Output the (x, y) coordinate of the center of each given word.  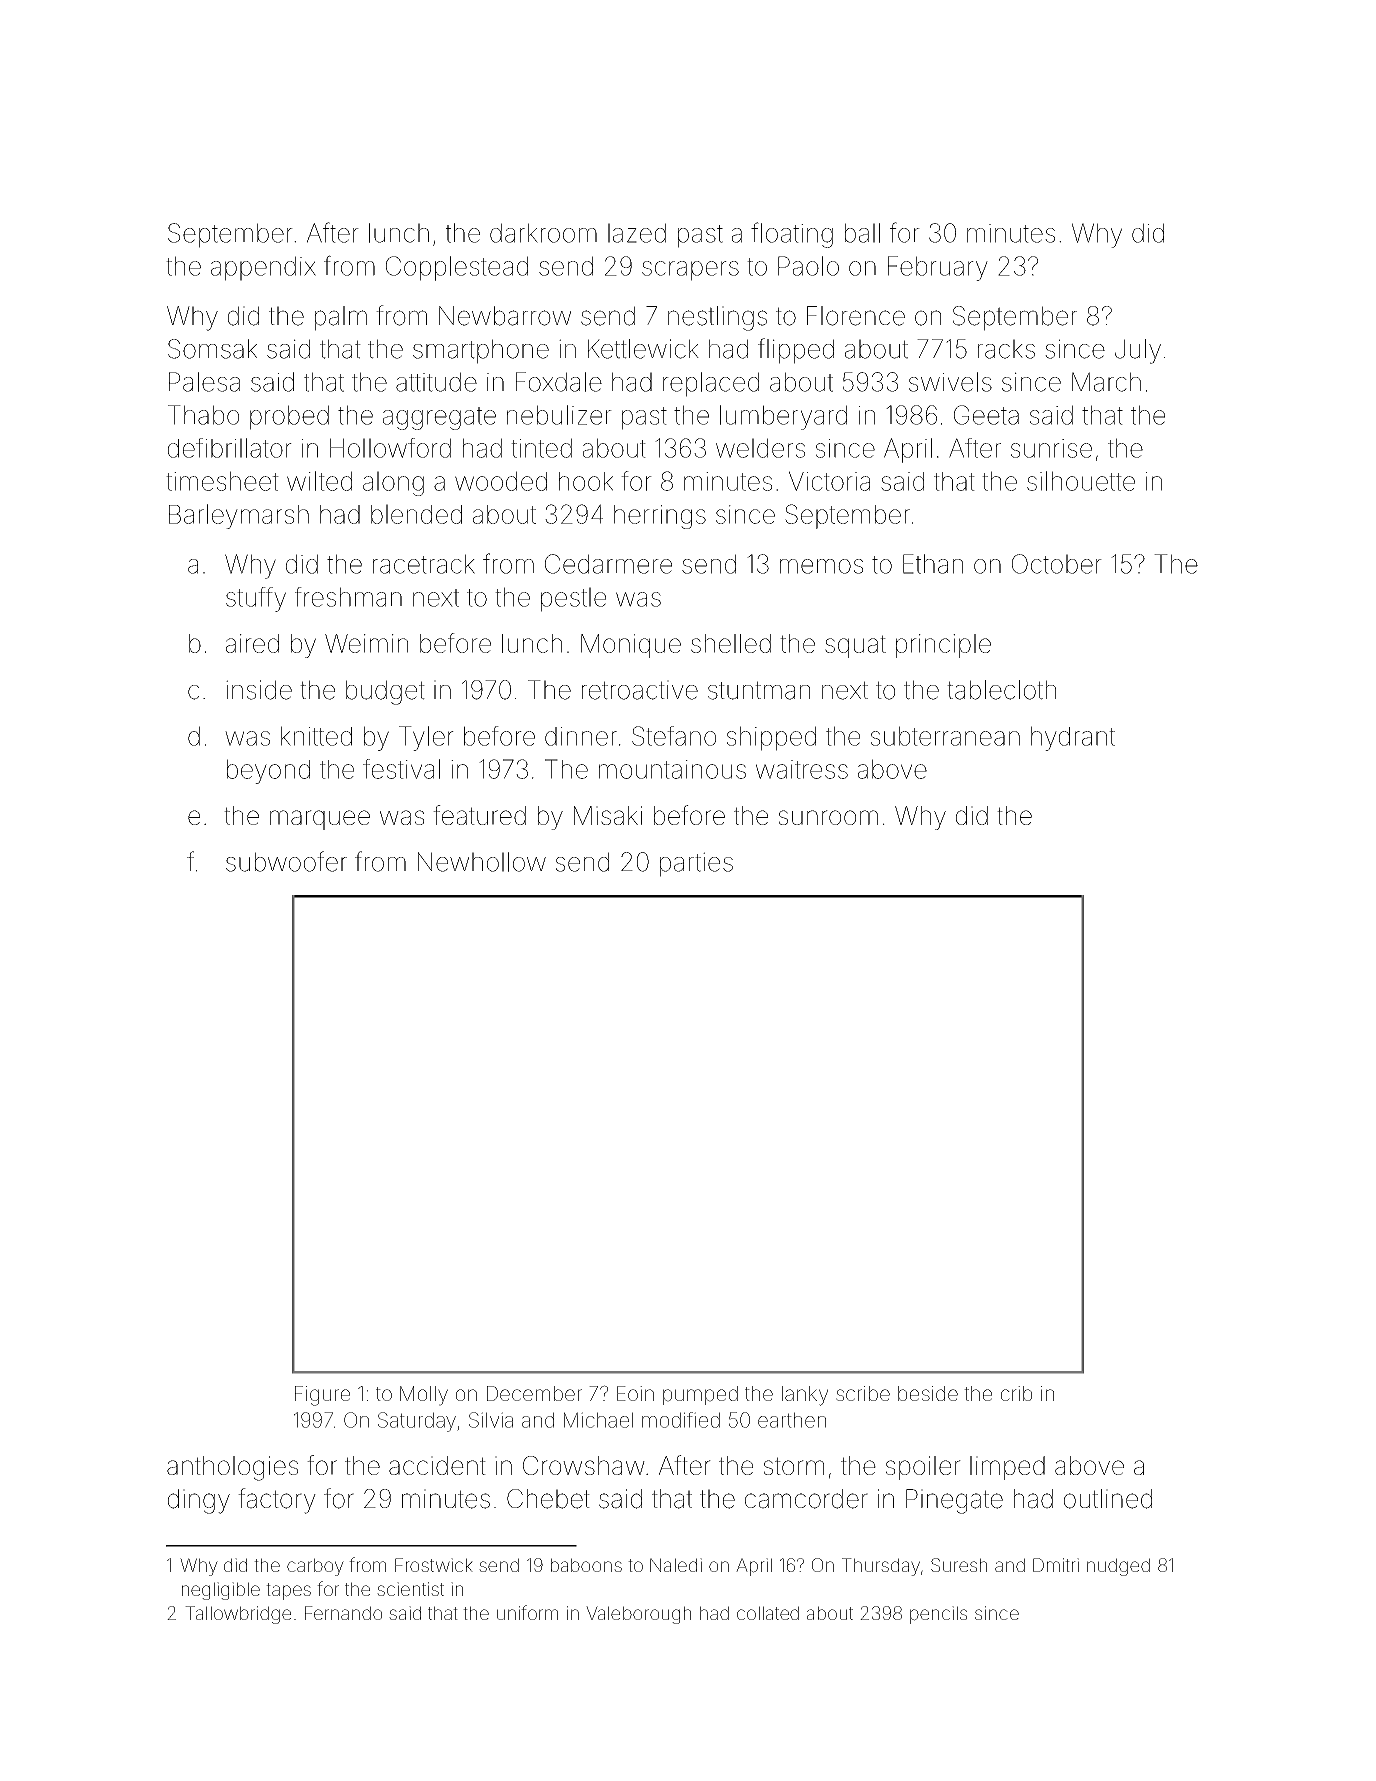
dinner (581, 736)
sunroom (828, 817)
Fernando (343, 1613)
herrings (660, 517)
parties (696, 864)
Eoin (635, 1393)
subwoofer (286, 861)
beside (928, 1393)
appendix (263, 268)
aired (252, 643)
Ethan (933, 564)
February (938, 268)
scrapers (690, 271)
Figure (322, 1396)
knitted (316, 736)
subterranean (945, 736)
